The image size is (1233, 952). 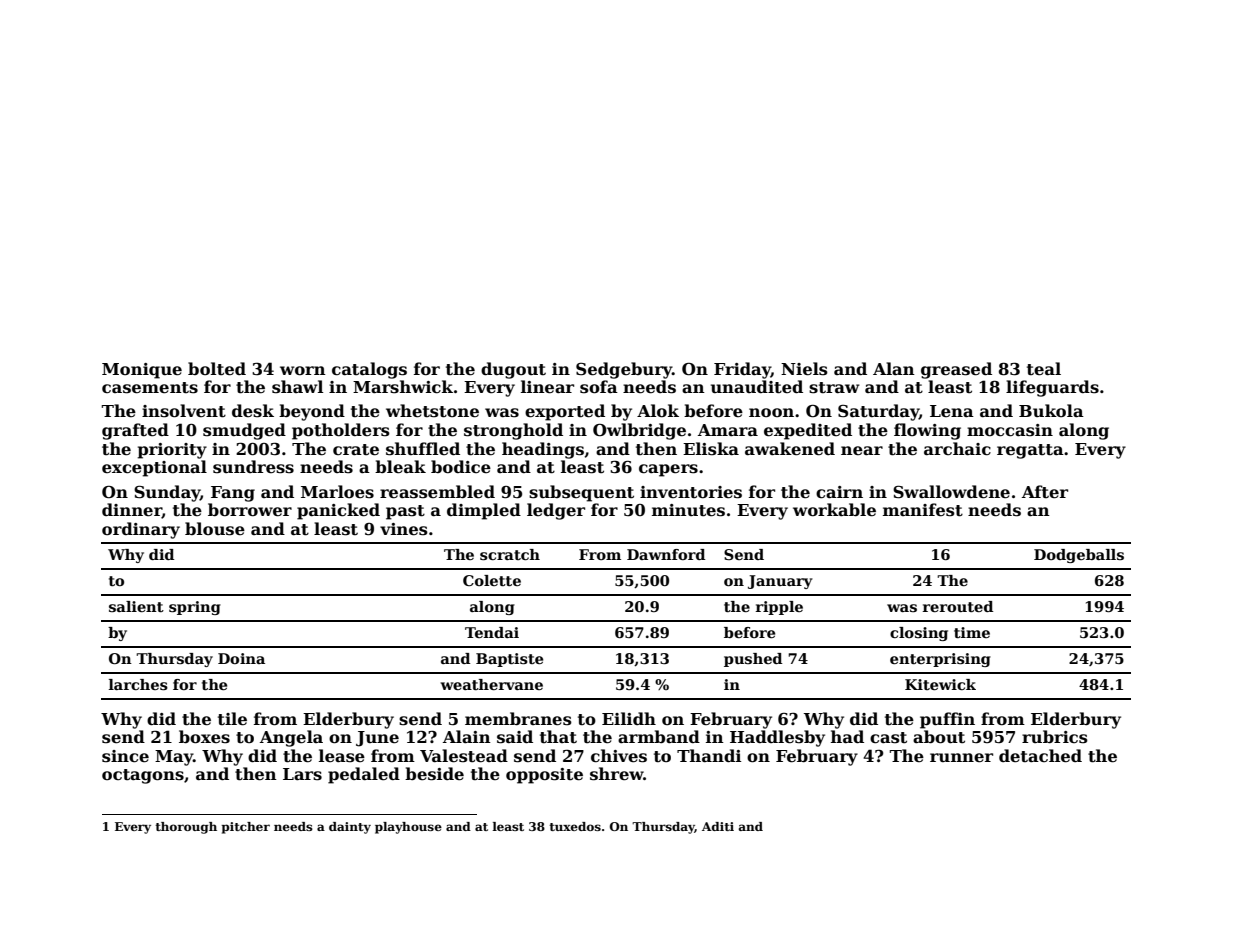 I want to click on spring, so click(x=195, y=608).
